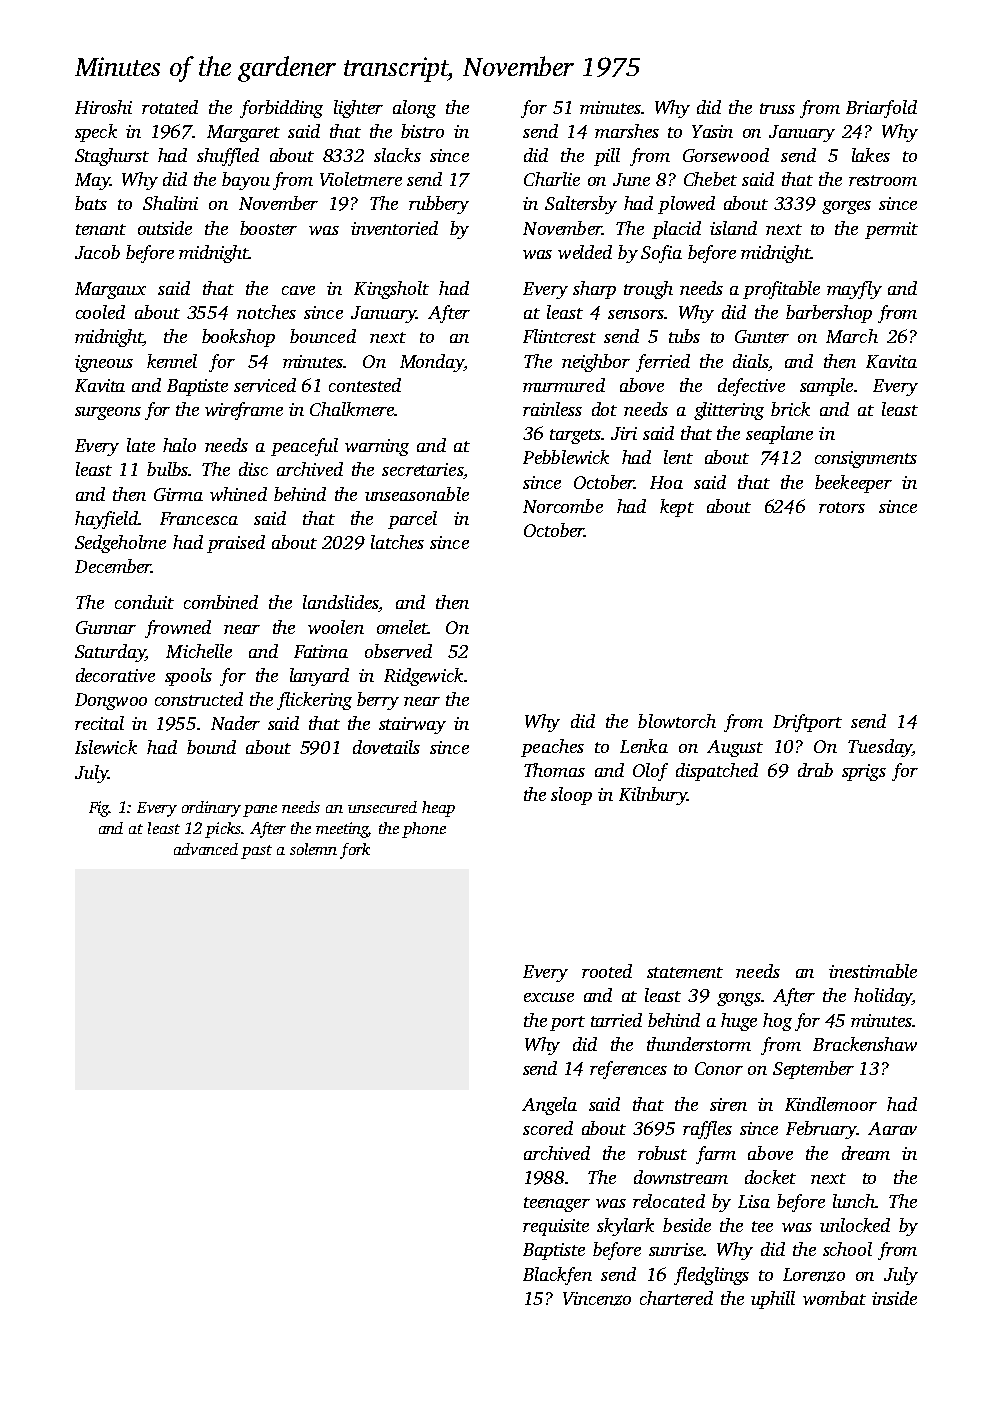 The height and width of the document is (1409, 992). Describe the element at coordinates (99, 809) in the document. I see `Fig` at that location.
